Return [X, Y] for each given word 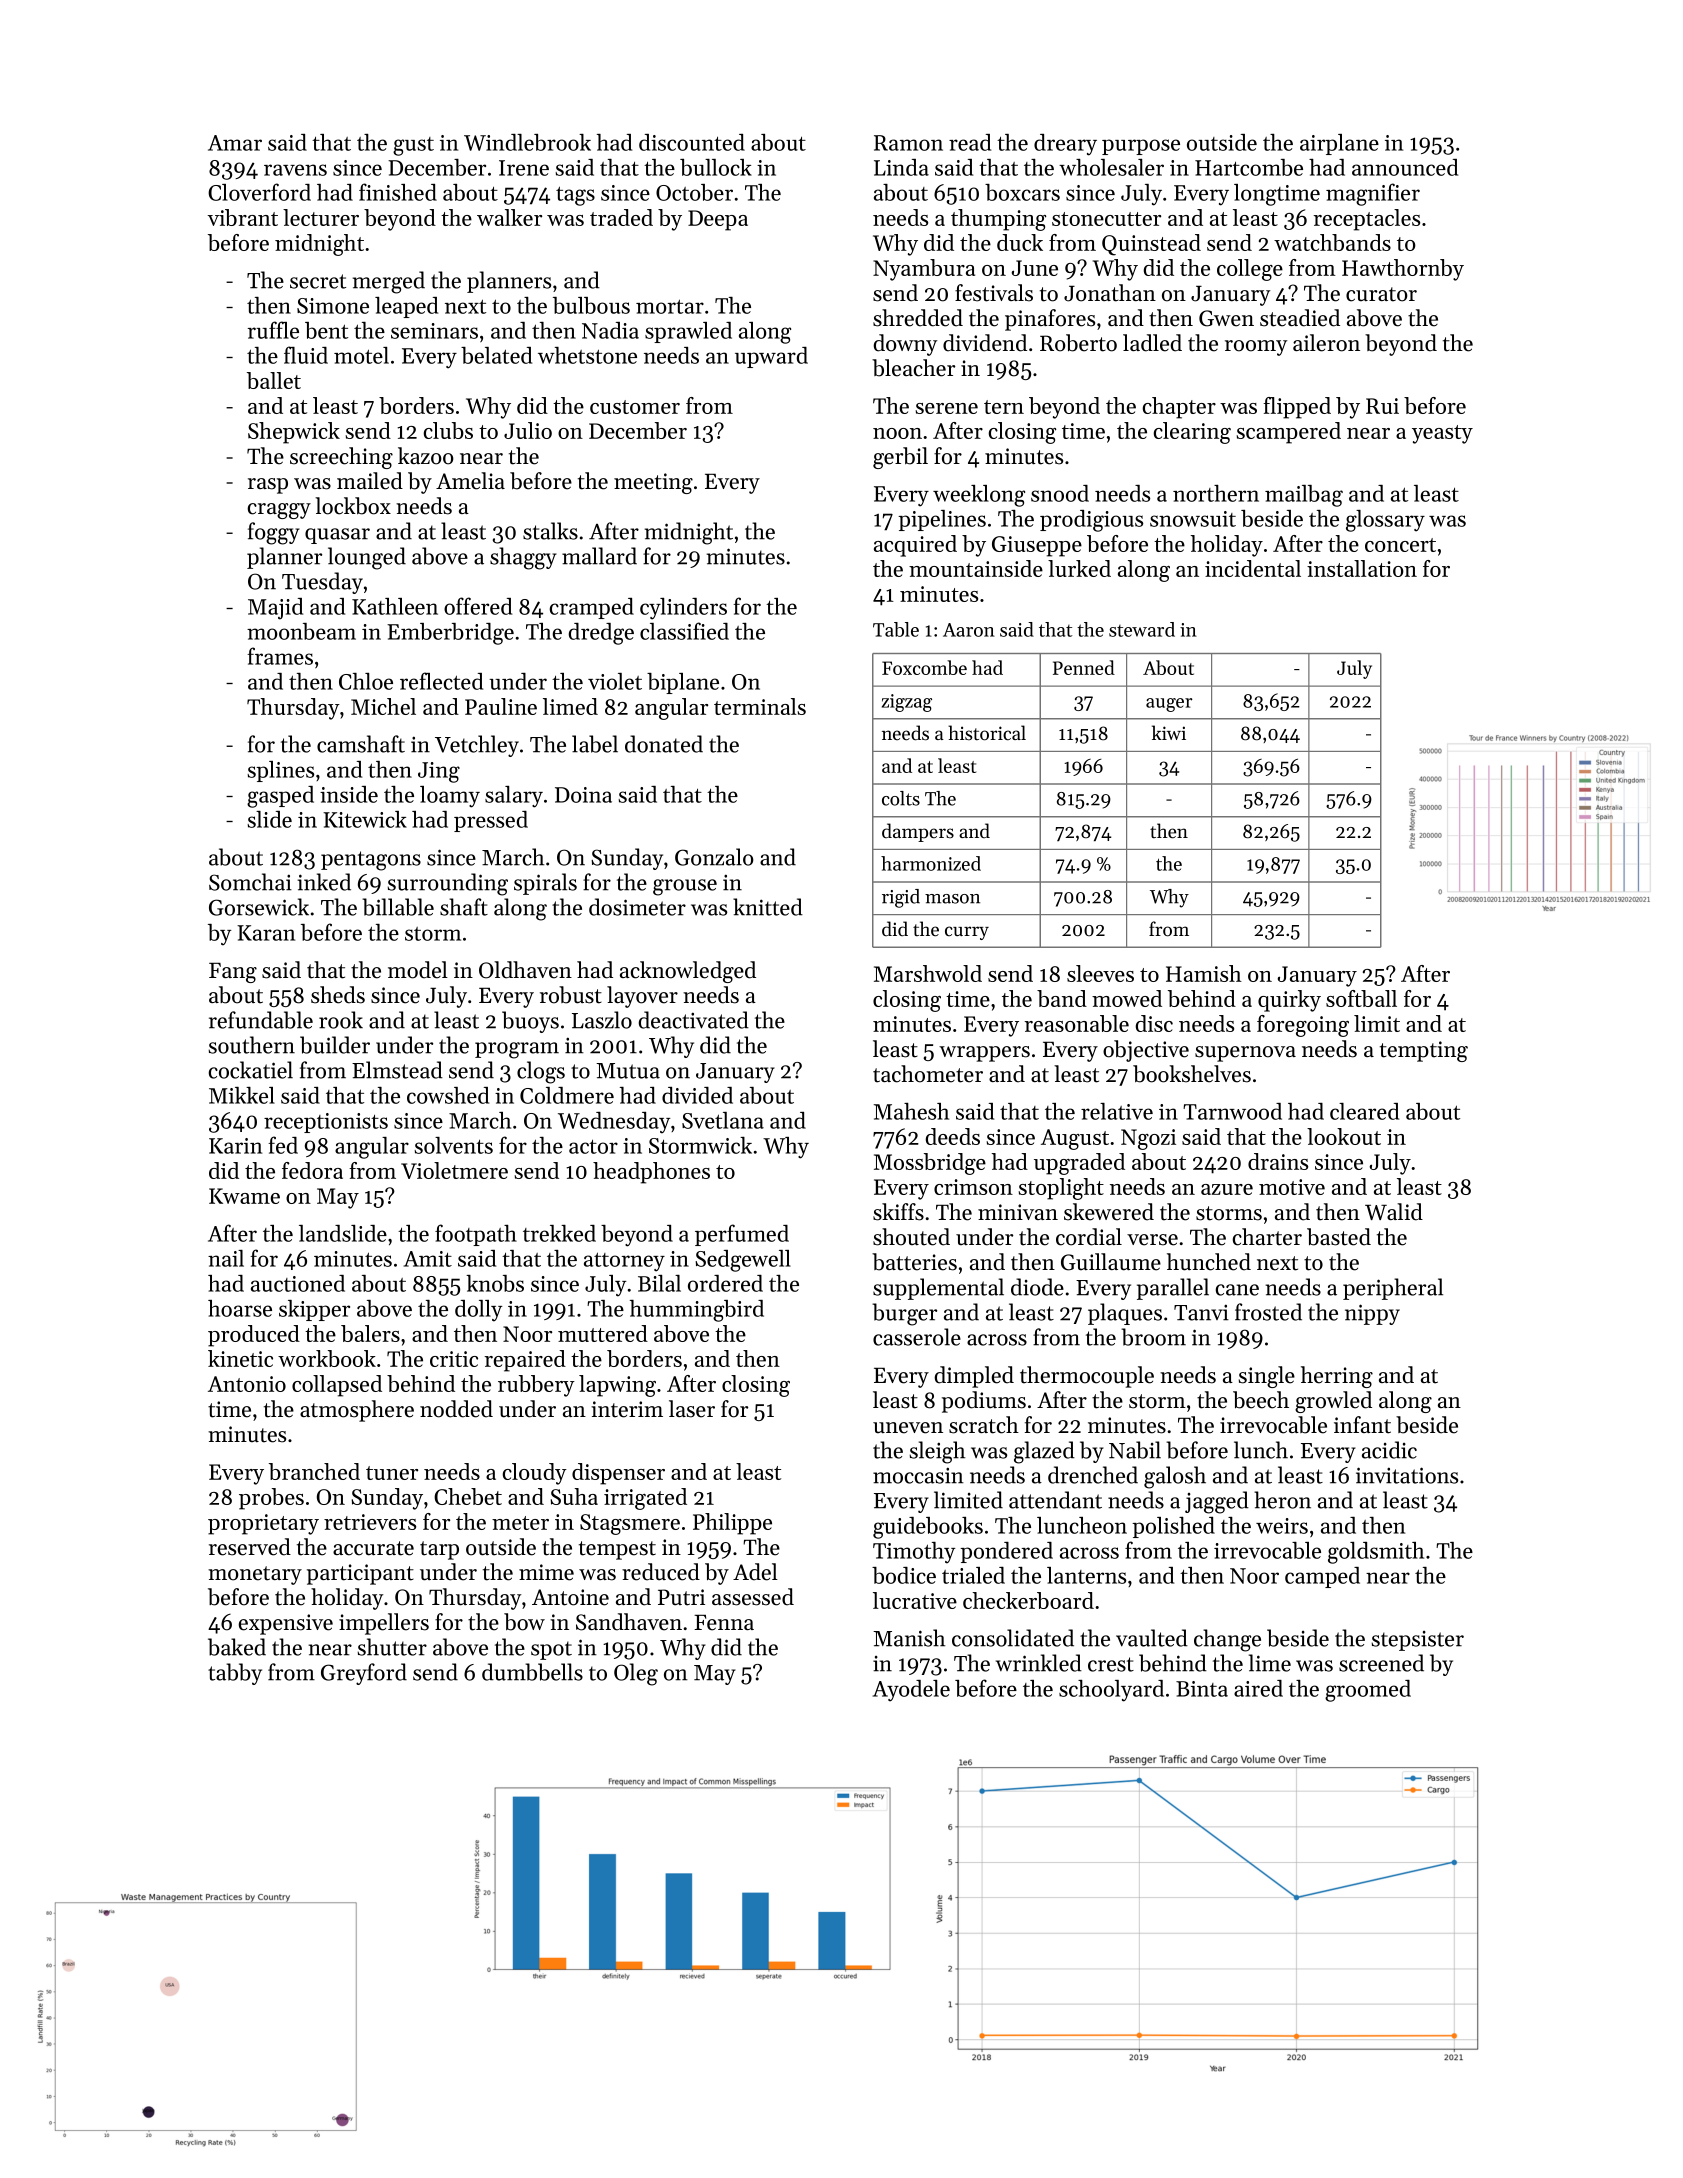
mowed [1127, 998]
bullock [716, 167]
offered [478, 606]
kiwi [1169, 732]
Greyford [364, 1674]
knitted [768, 907]
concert [1400, 545]
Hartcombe [1249, 167]
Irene [524, 168]
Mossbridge [930, 1164]
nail [226, 1258]
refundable [261, 1020]
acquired [915, 546]
